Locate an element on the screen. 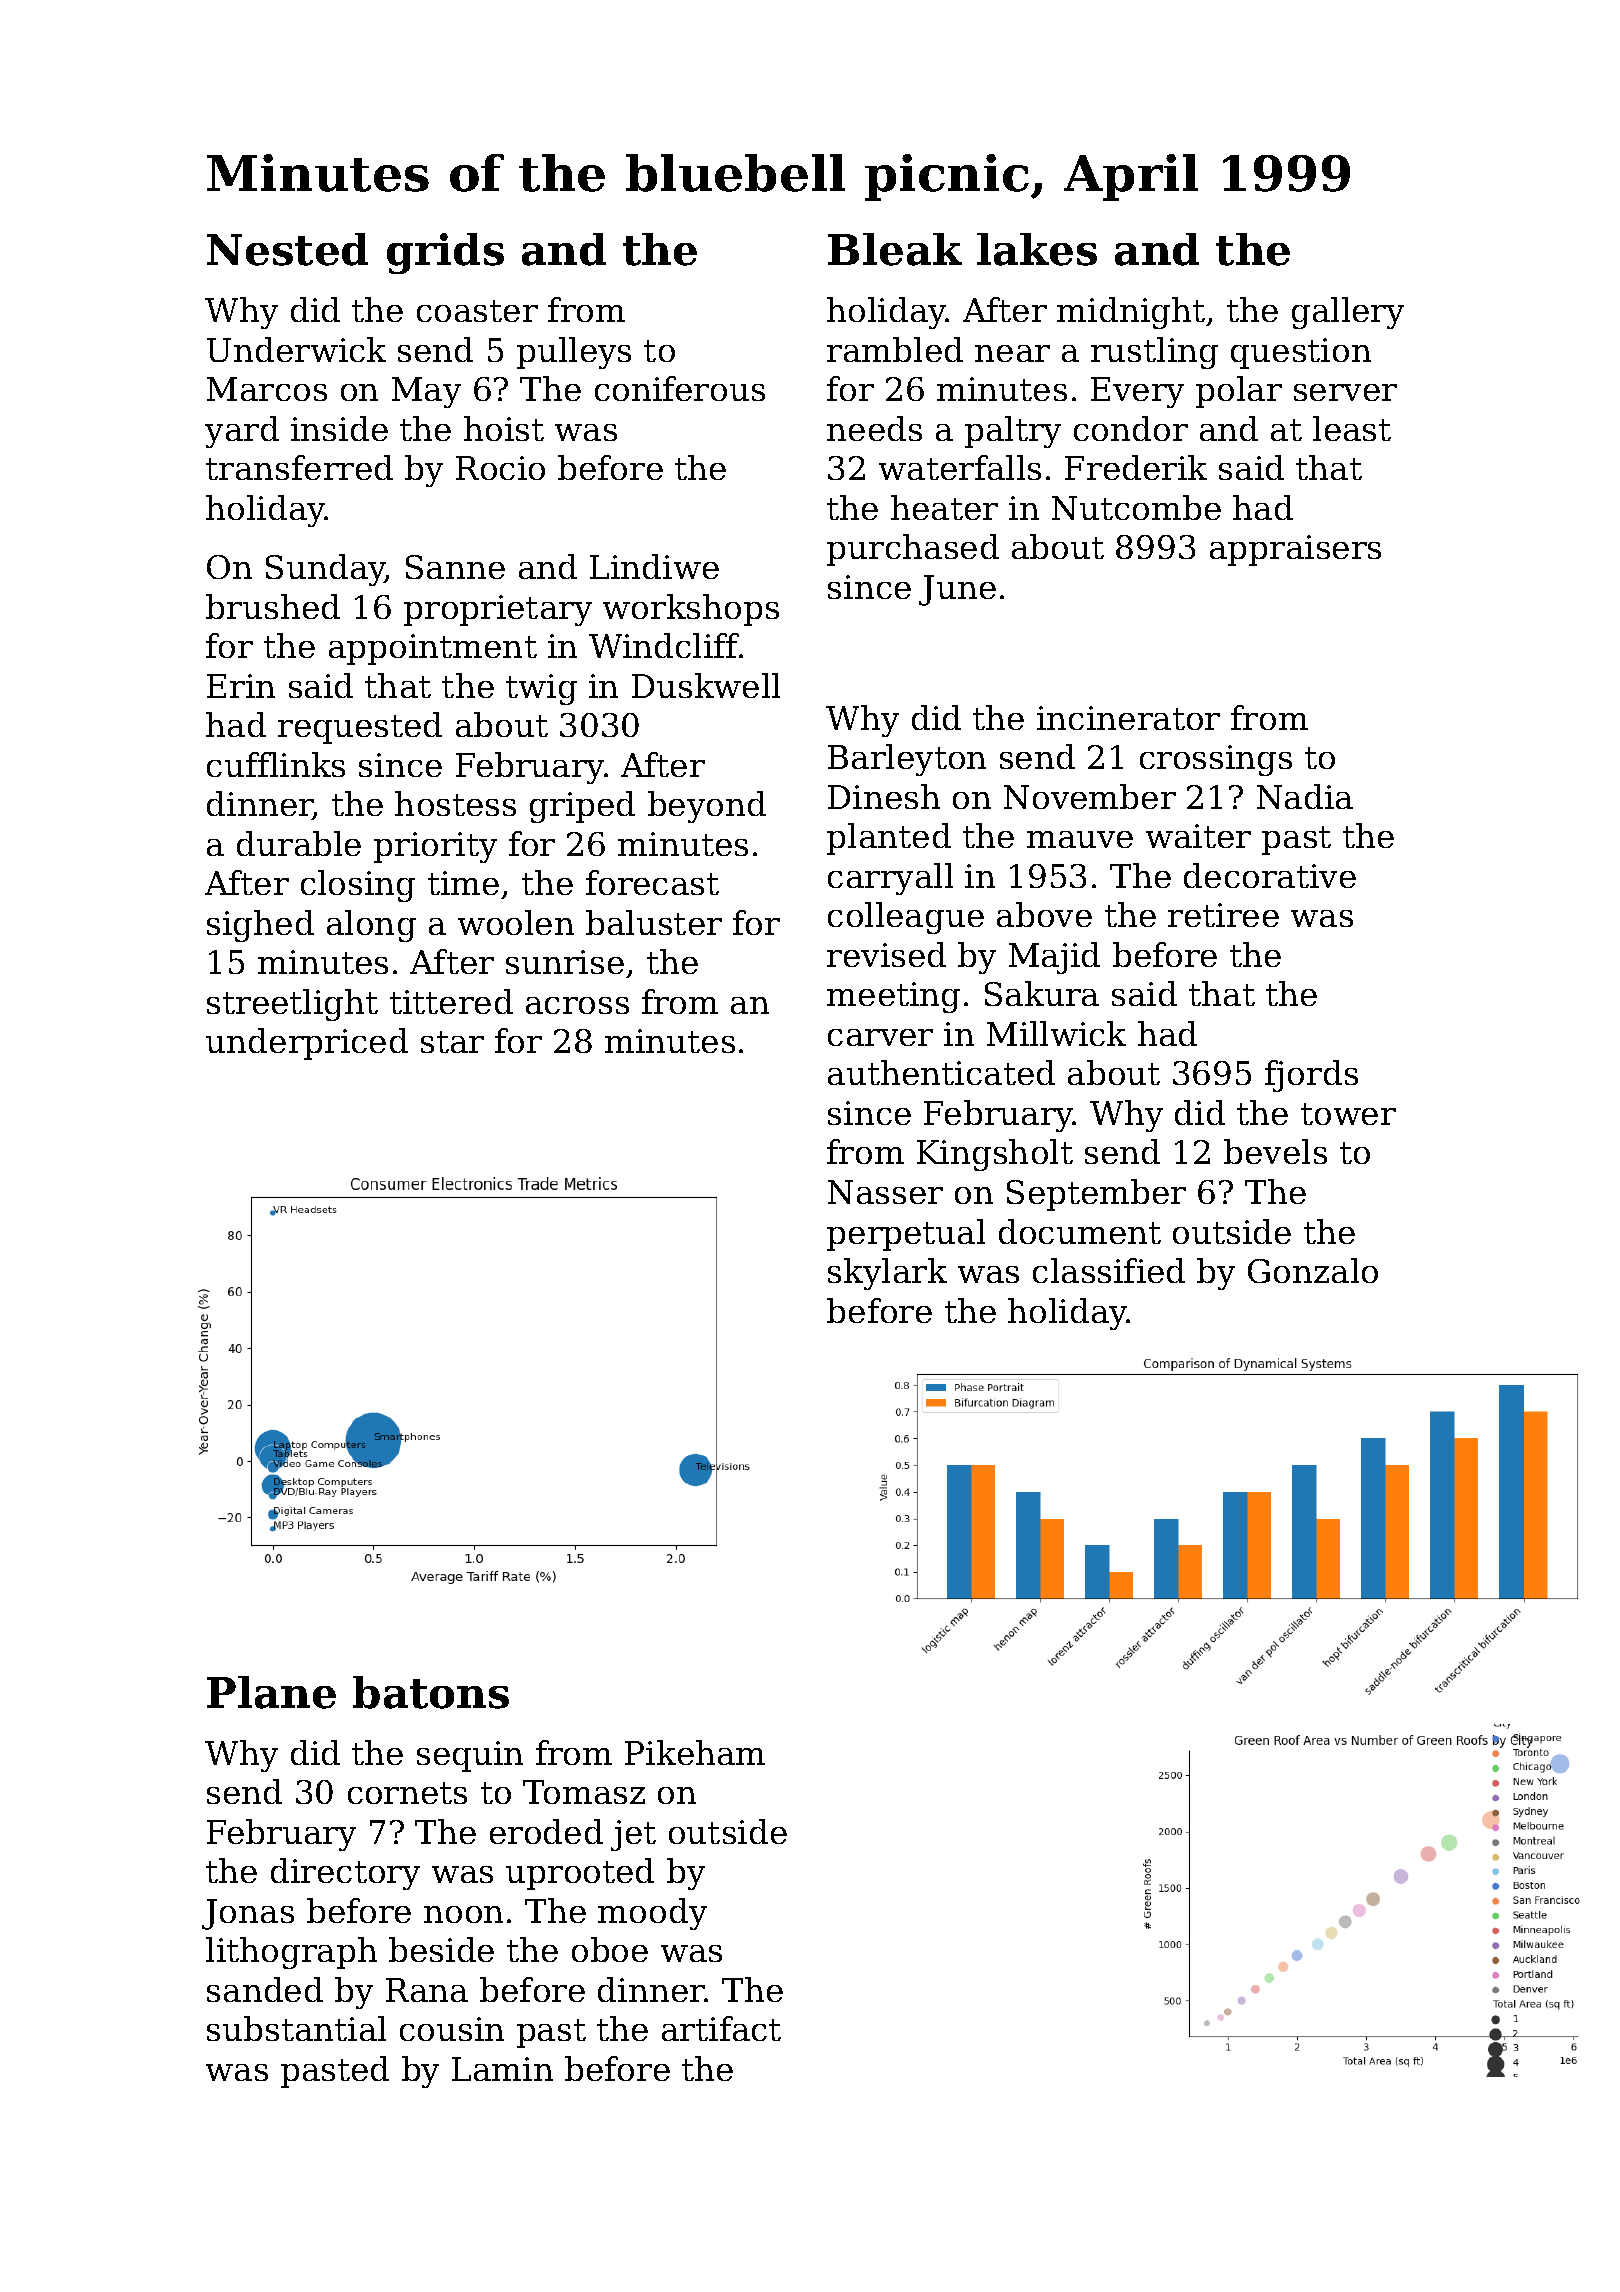 Image resolution: width=1620 pixels, height=2292 pixels. gallery is located at coordinates (1348, 313).
